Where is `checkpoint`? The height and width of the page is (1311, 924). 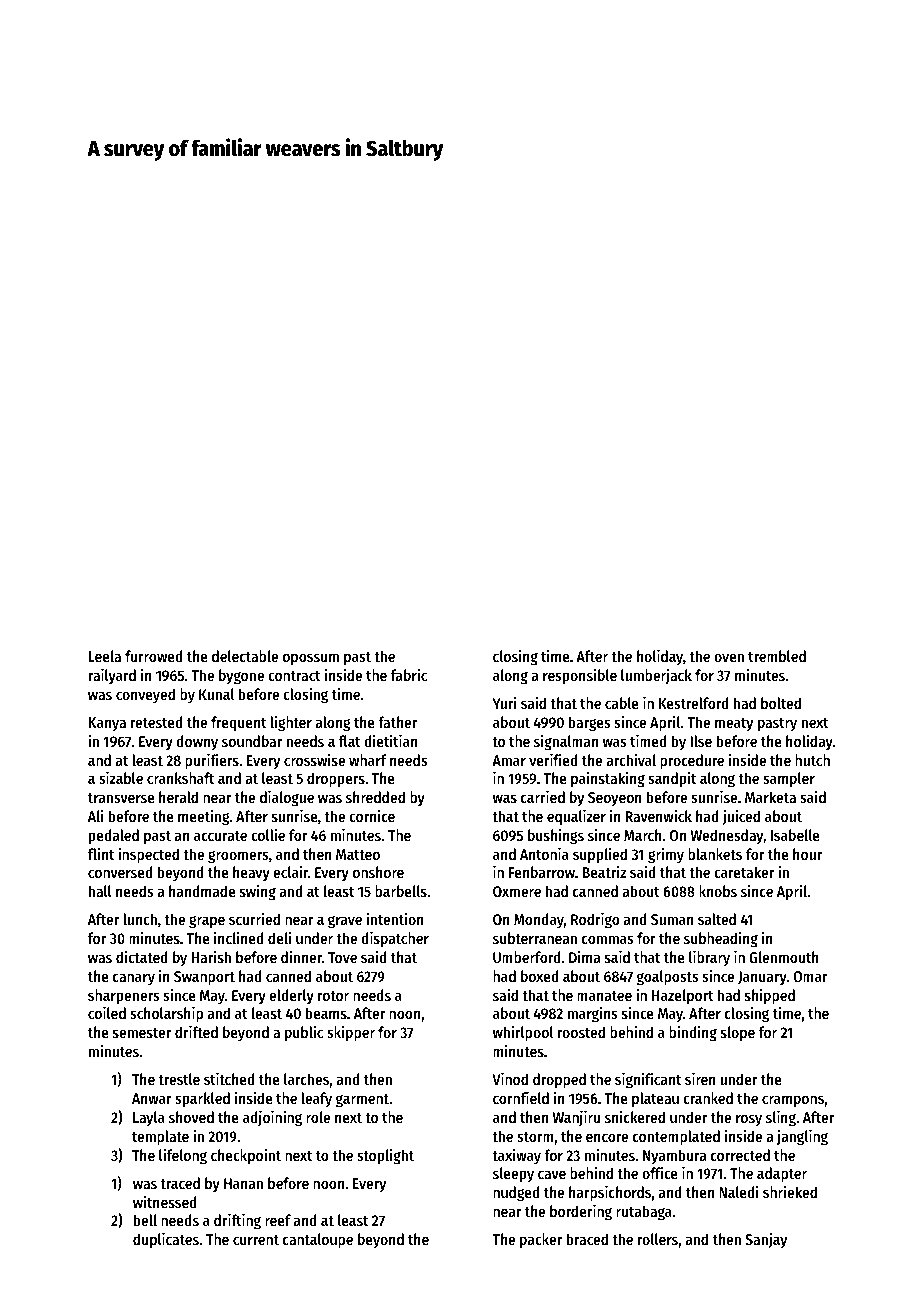
checkpoint is located at coordinates (246, 1156).
